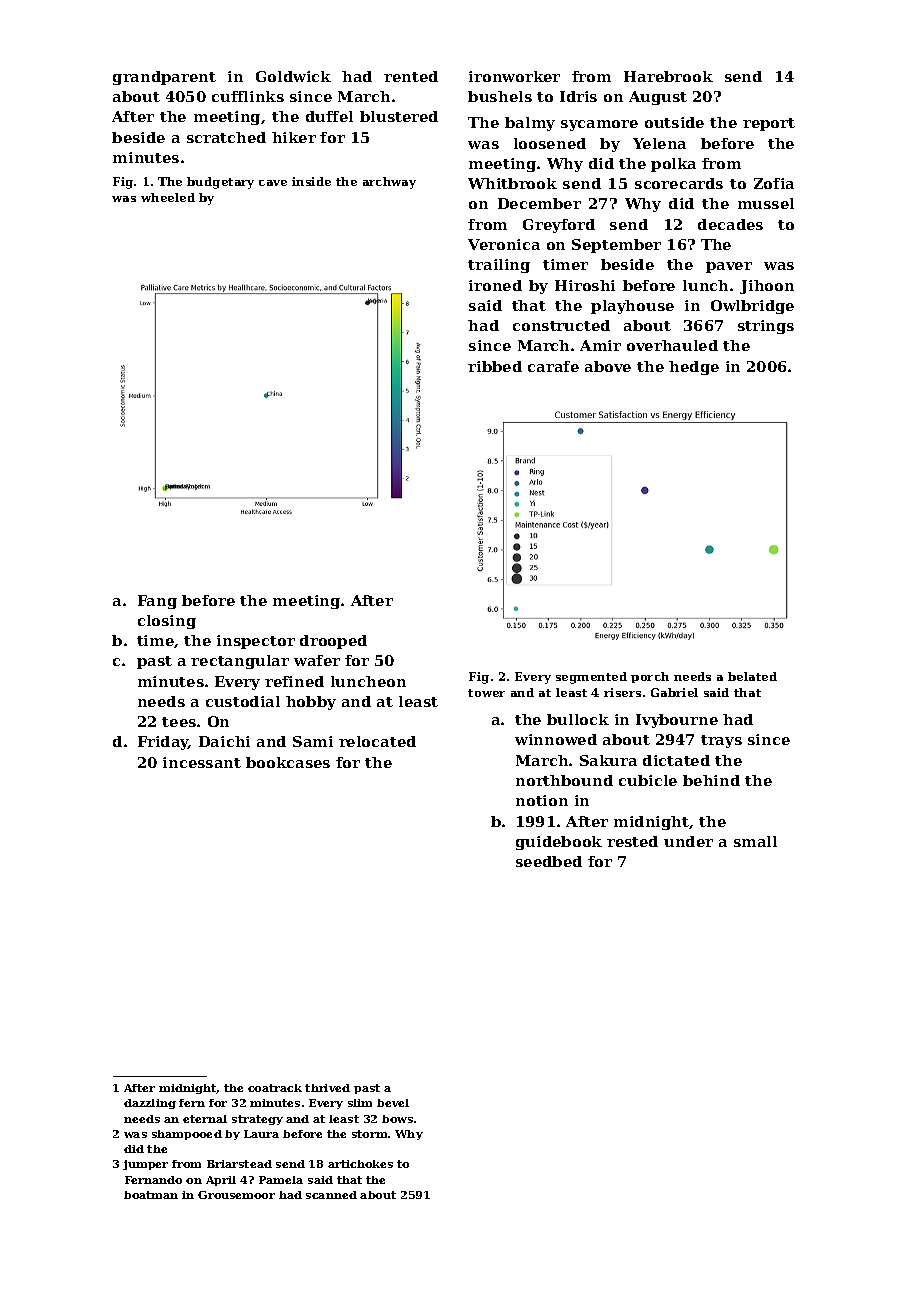  Describe the element at coordinates (755, 841) in the image. I see `small` at that location.
